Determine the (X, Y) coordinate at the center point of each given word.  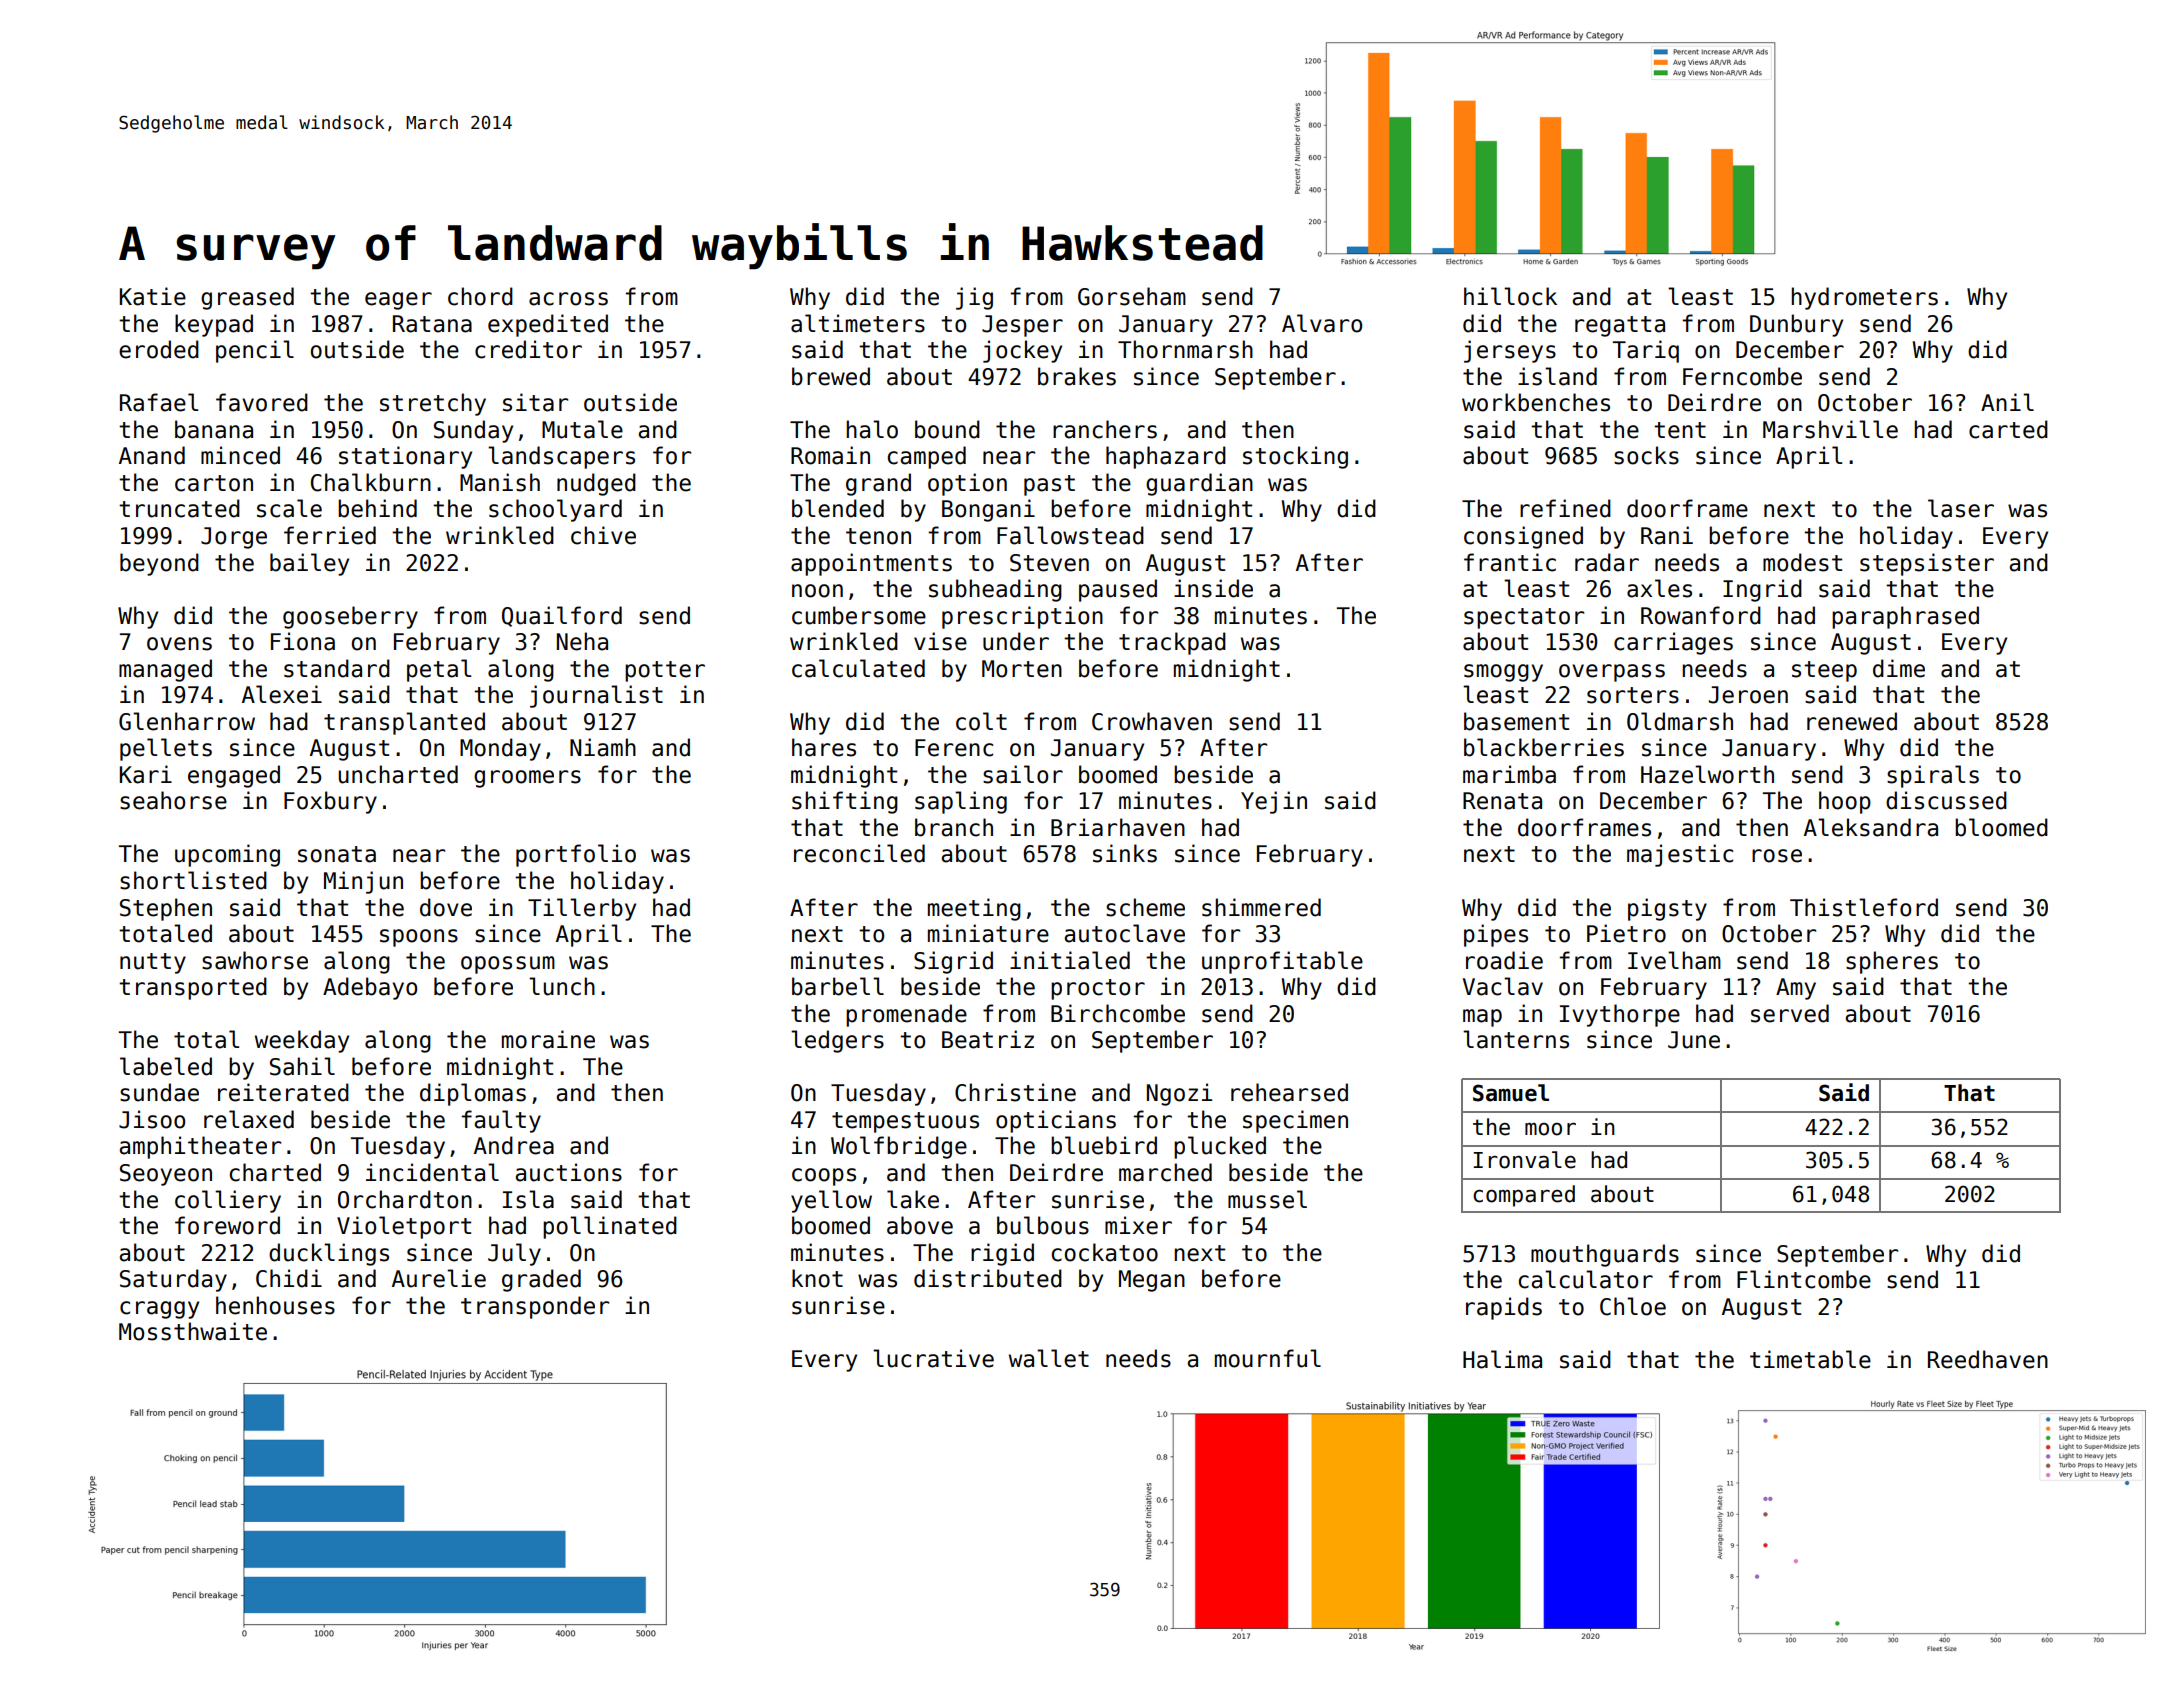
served (1790, 1013)
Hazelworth (1707, 774)
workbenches (1536, 402)
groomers (527, 779)
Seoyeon (166, 1175)
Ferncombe (1742, 376)
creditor (528, 349)
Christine (1015, 1092)
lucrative (933, 1358)
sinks (1125, 853)
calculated (858, 668)
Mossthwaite (193, 1331)
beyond (159, 564)
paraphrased (1905, 617)
